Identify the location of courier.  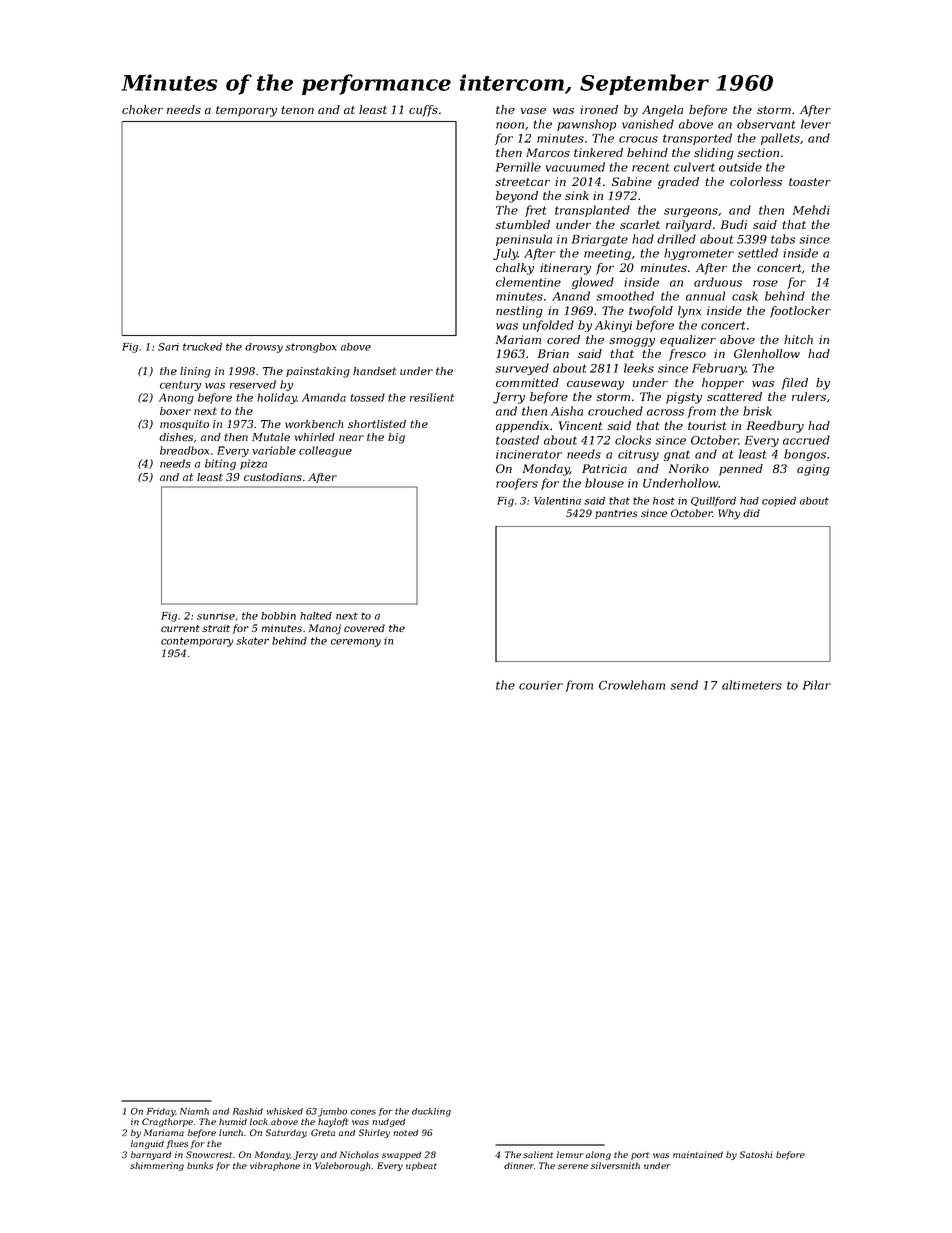
(541, 685).
